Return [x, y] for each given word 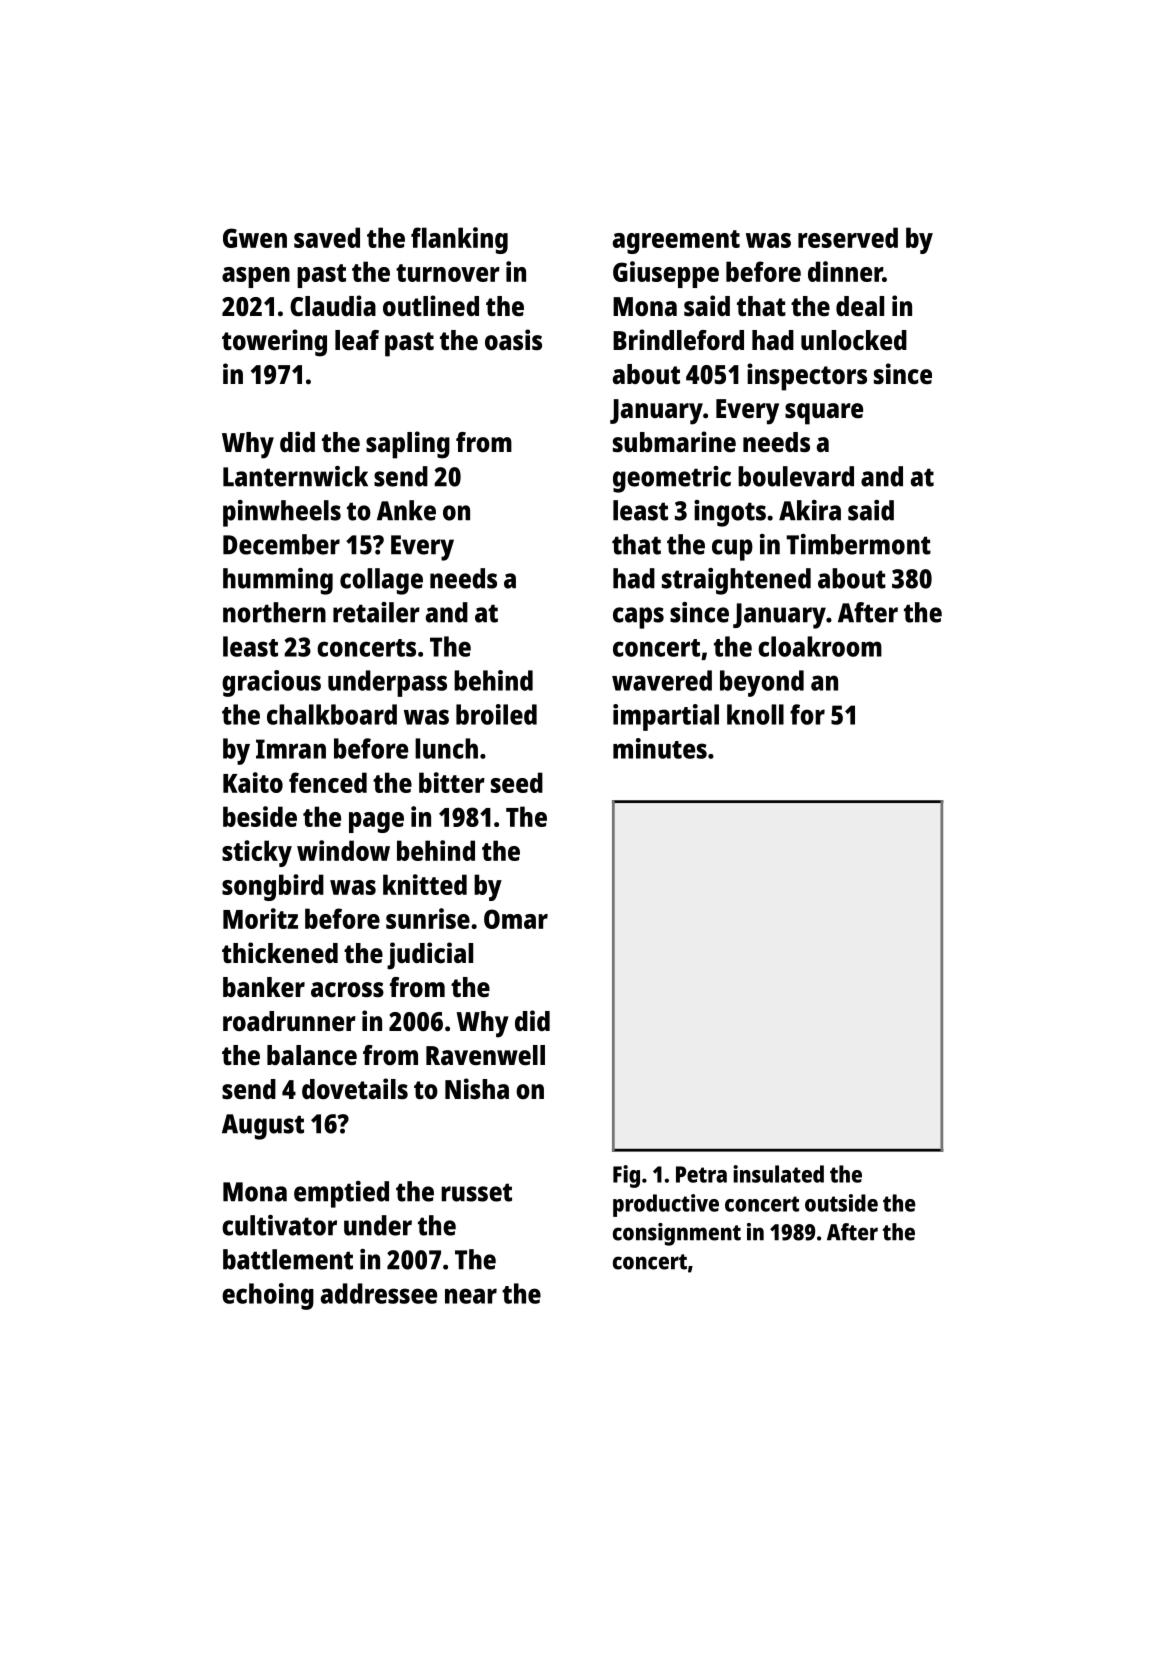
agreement [676, 242]
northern [274, 612]
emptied [341, 1194]
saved [327, 237]
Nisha [477, 1088]
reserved [848, 237]
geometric [672, 479]
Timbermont [858, 544]
